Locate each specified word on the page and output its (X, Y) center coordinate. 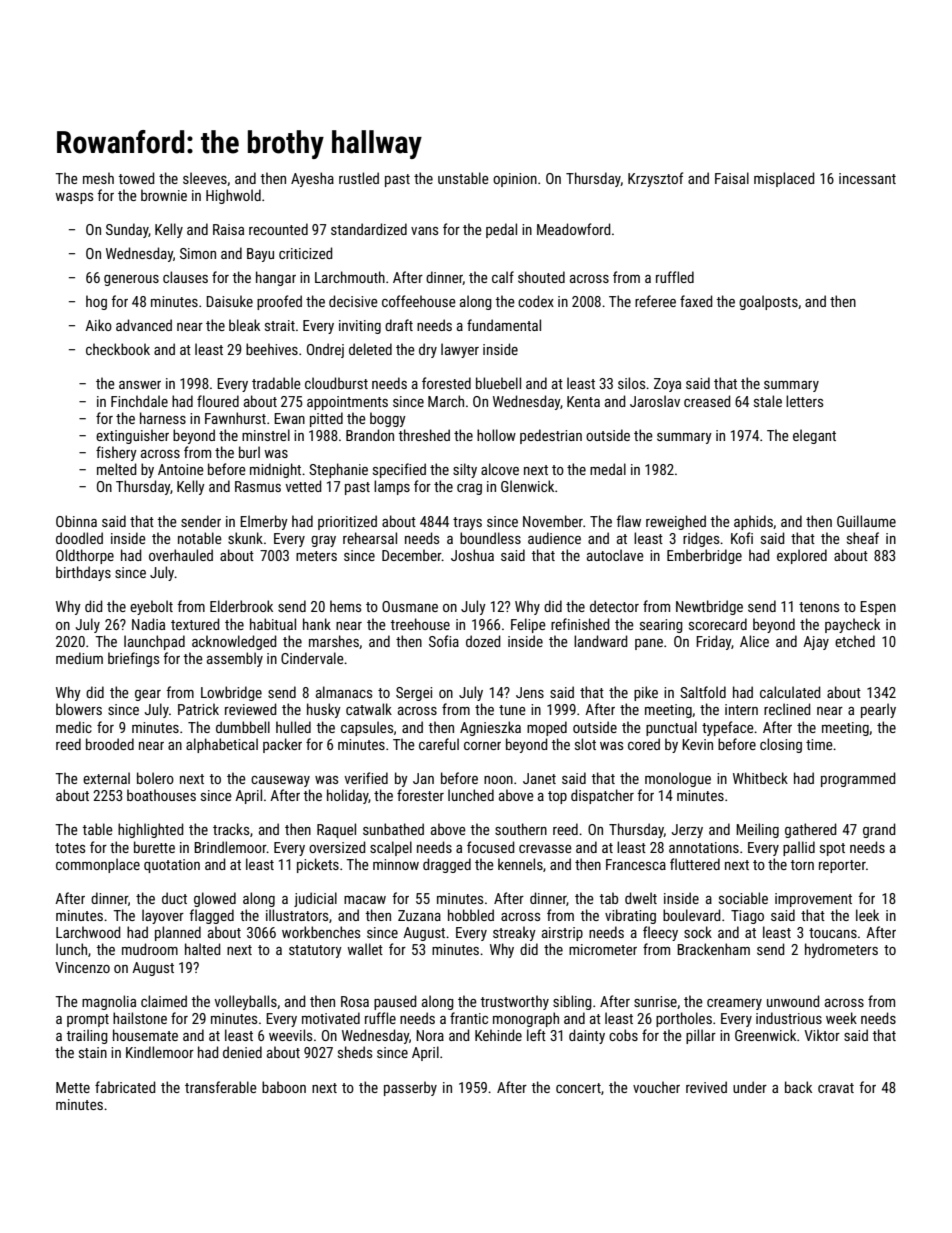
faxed (696, 301)
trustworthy (514, 1002)
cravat (836, 1088)
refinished (580, 624)
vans (424, 231)
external (106, 778)
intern (741, 709)
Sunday (127, 230)
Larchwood (88, 932)
